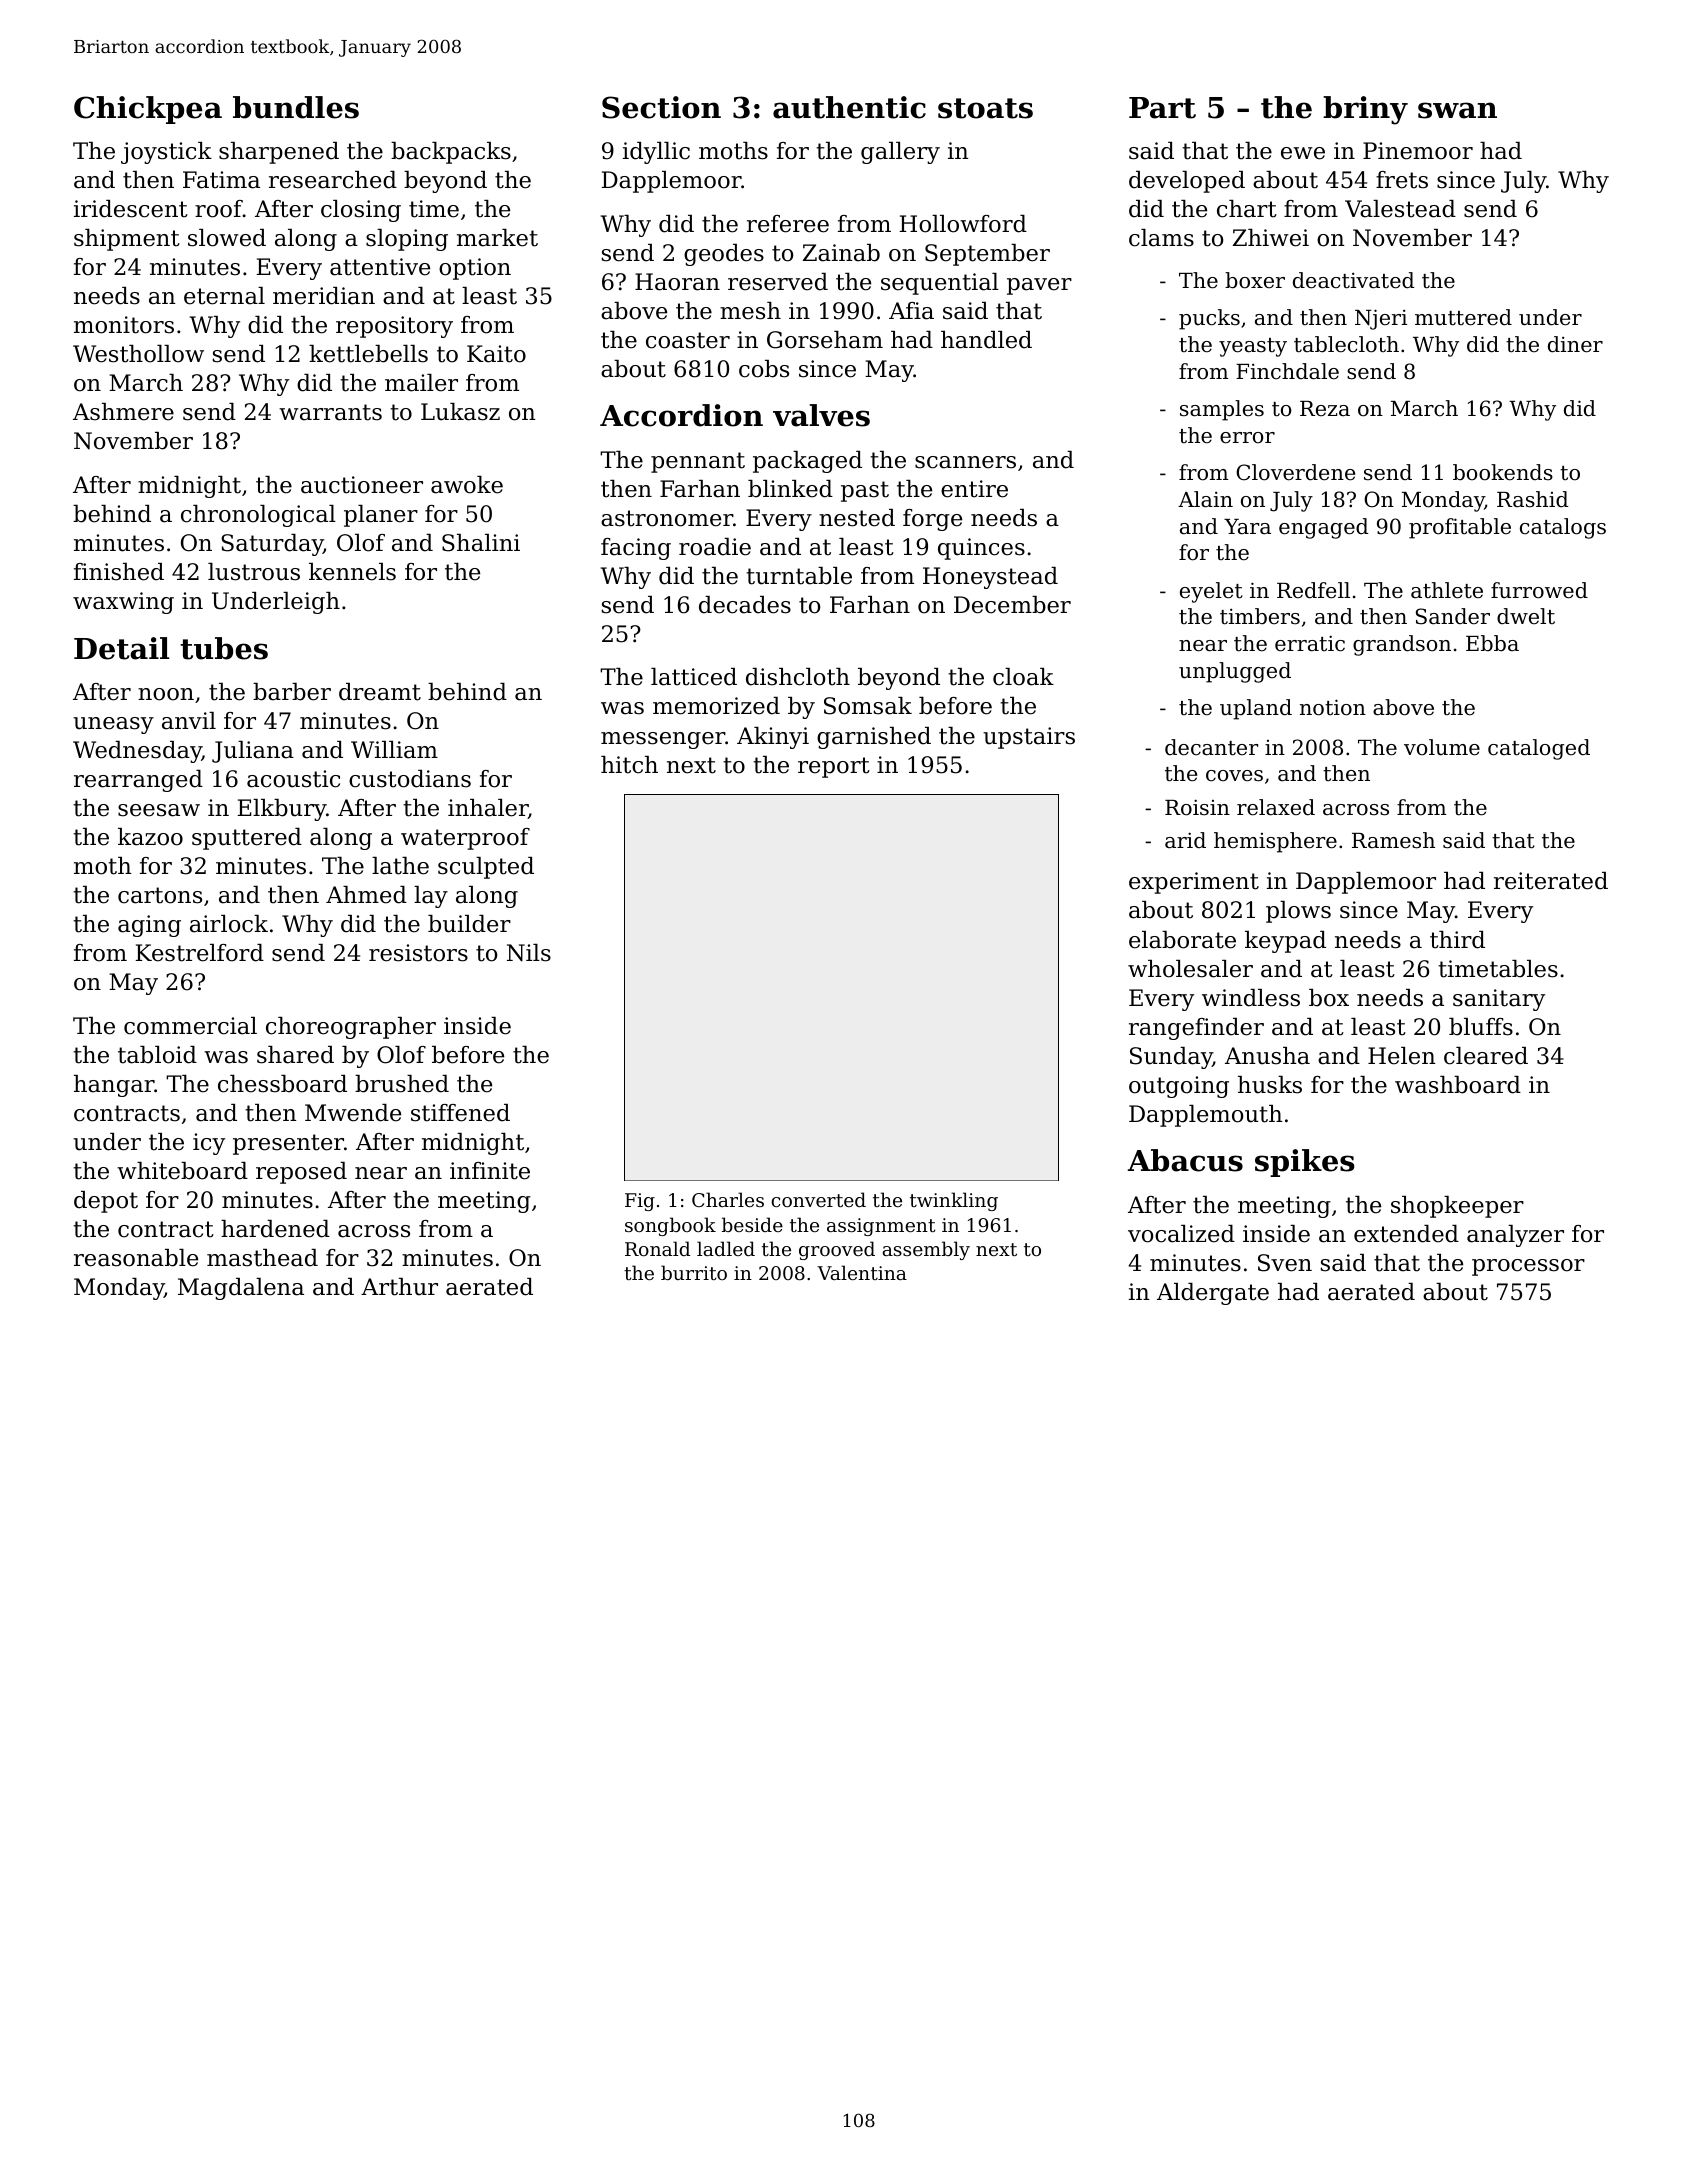  Describe the element at coordinates (661, 107) in the image. I see `Section` at that location.
